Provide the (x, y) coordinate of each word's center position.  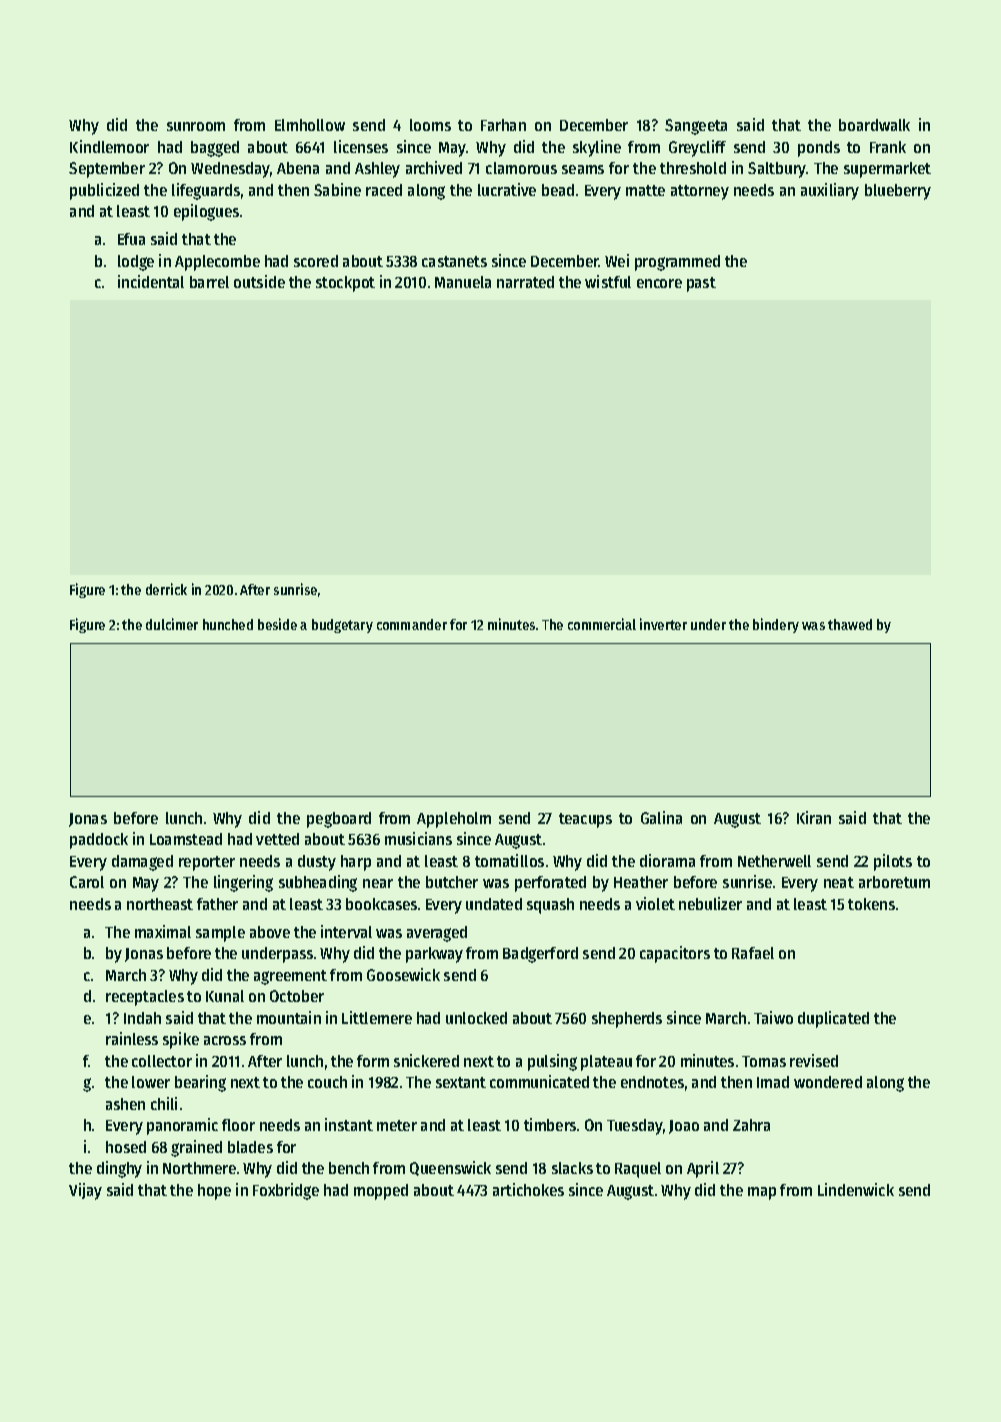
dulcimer (172, 624)
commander (412, 624)
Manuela (463, 282)
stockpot (345, 284)
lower (151, 1082)
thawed (850, 624)
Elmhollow (310, 125)
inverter (663, 624)
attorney (700, 192)
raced (384, 190)
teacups (585, 820)
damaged (142, 863)
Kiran (814, 817)
